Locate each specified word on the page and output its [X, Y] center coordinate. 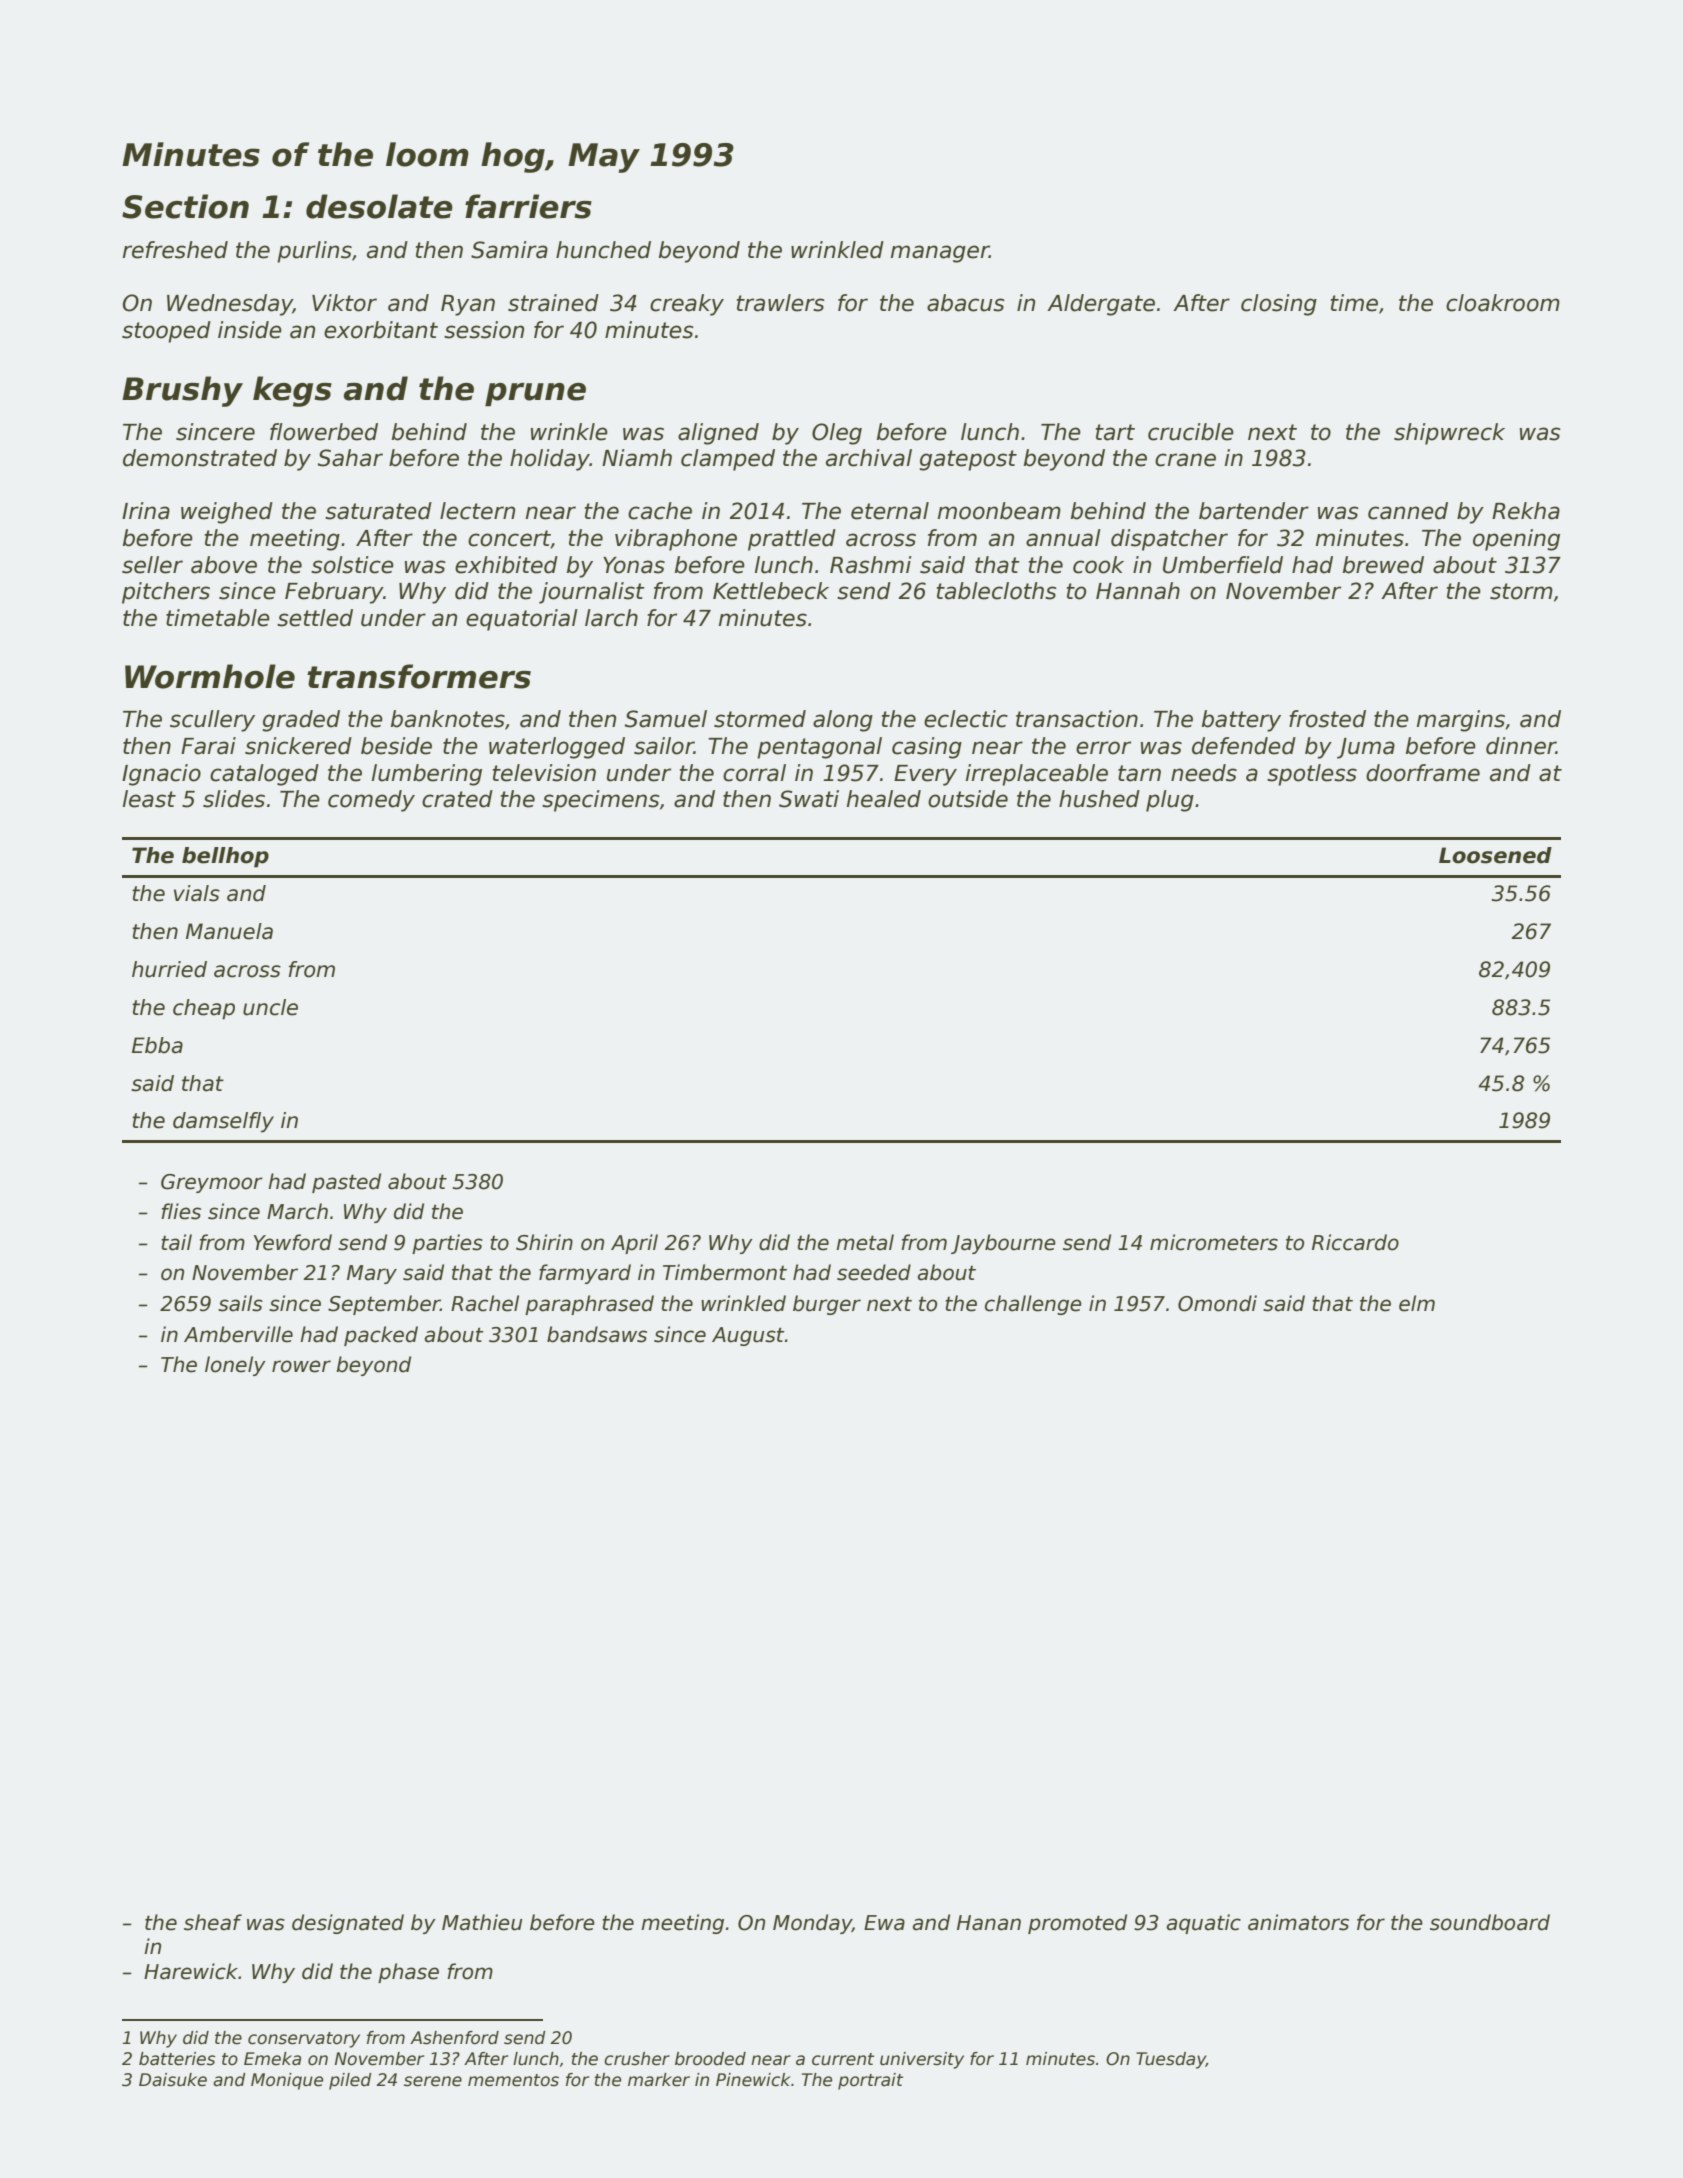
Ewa [884, 1923]
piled [350, 2081]
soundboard [1490, 1922]
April [634, 1244]
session [484, 330]
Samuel [666, 719]
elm [1417, 1303]
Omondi [1217, 1303]
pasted [346, 1183]
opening [1516, 540]
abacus [966, 303]
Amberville [238, 1334]
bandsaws [597, 1334]
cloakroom [1503, 303]
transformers [419, 676]
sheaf [213, 1922]
